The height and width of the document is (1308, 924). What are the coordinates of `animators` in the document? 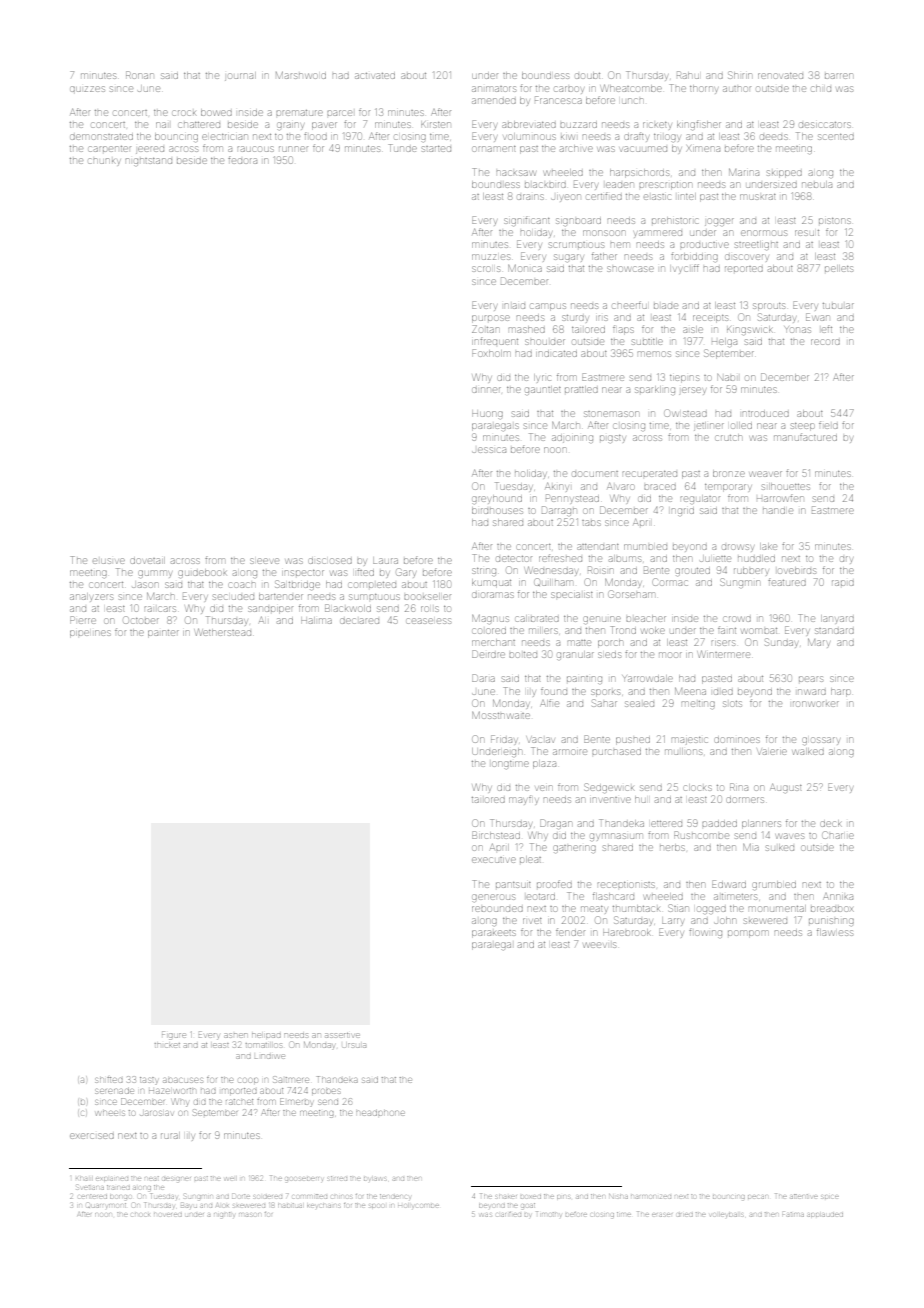 It's located at (494, 89).
